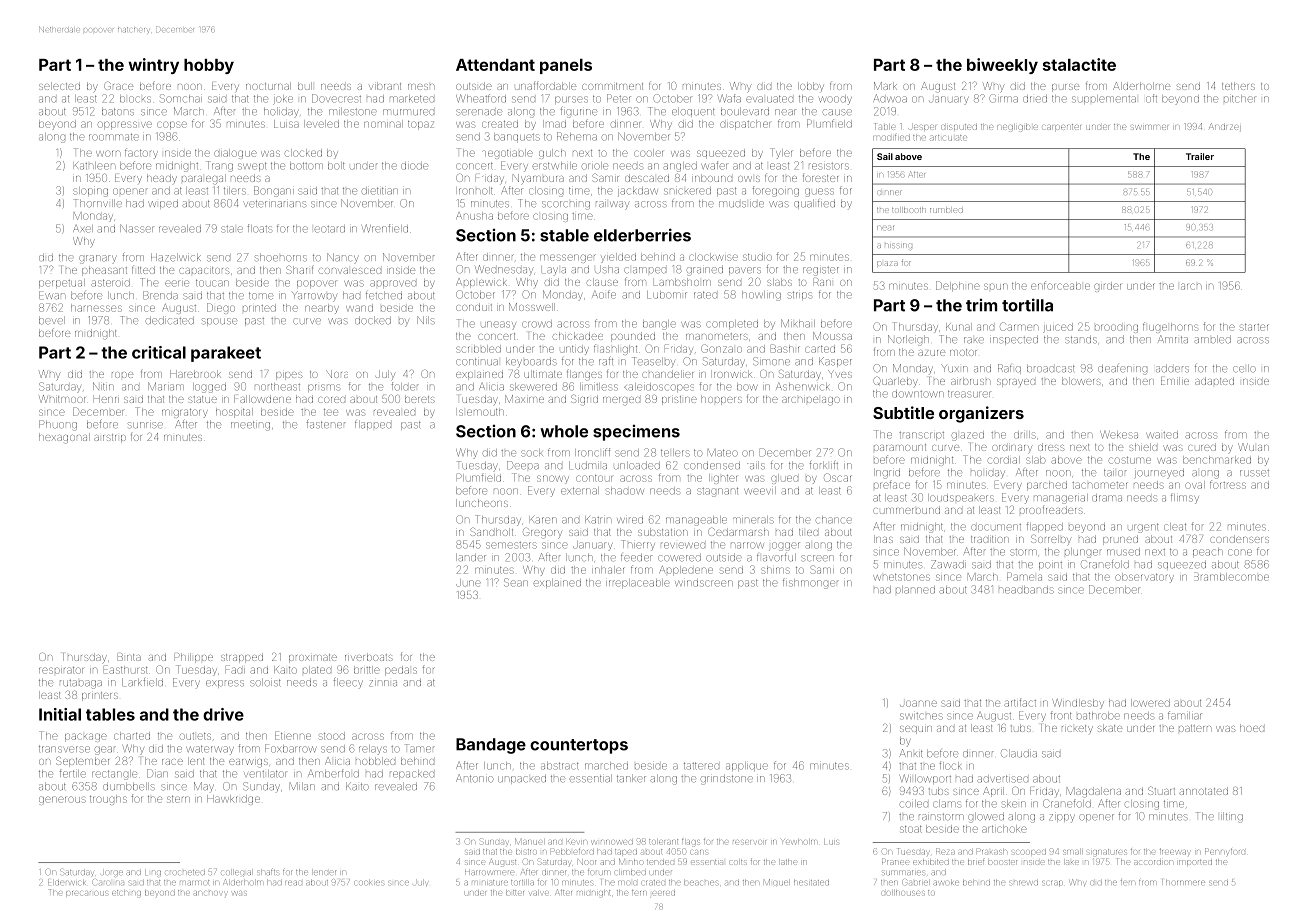  Describe the element at coordinates (566, 66) in the screenshot. I see `panels` at that location.
